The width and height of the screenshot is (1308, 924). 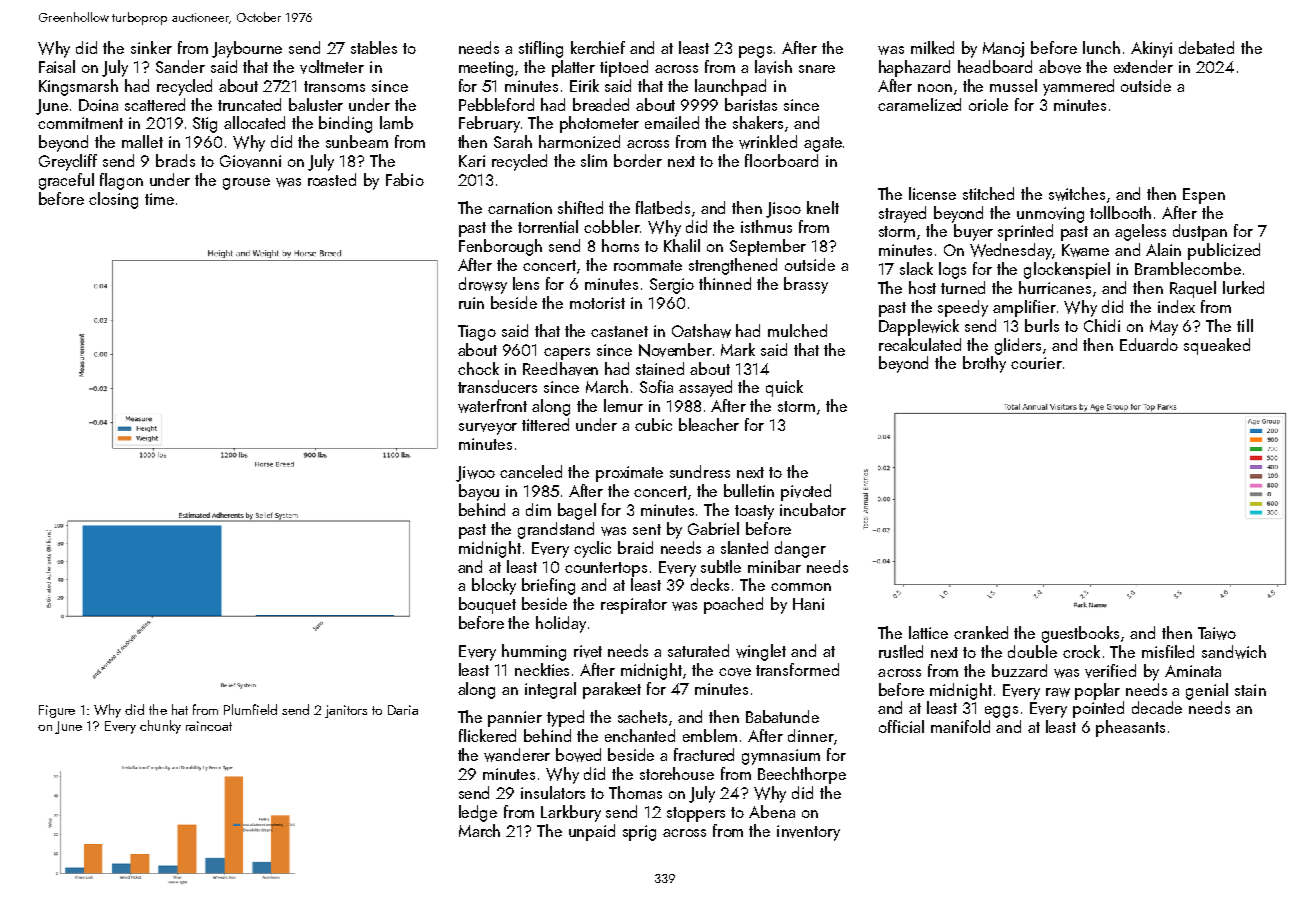 I want to click on burls, so click(x=1042, y=325).
